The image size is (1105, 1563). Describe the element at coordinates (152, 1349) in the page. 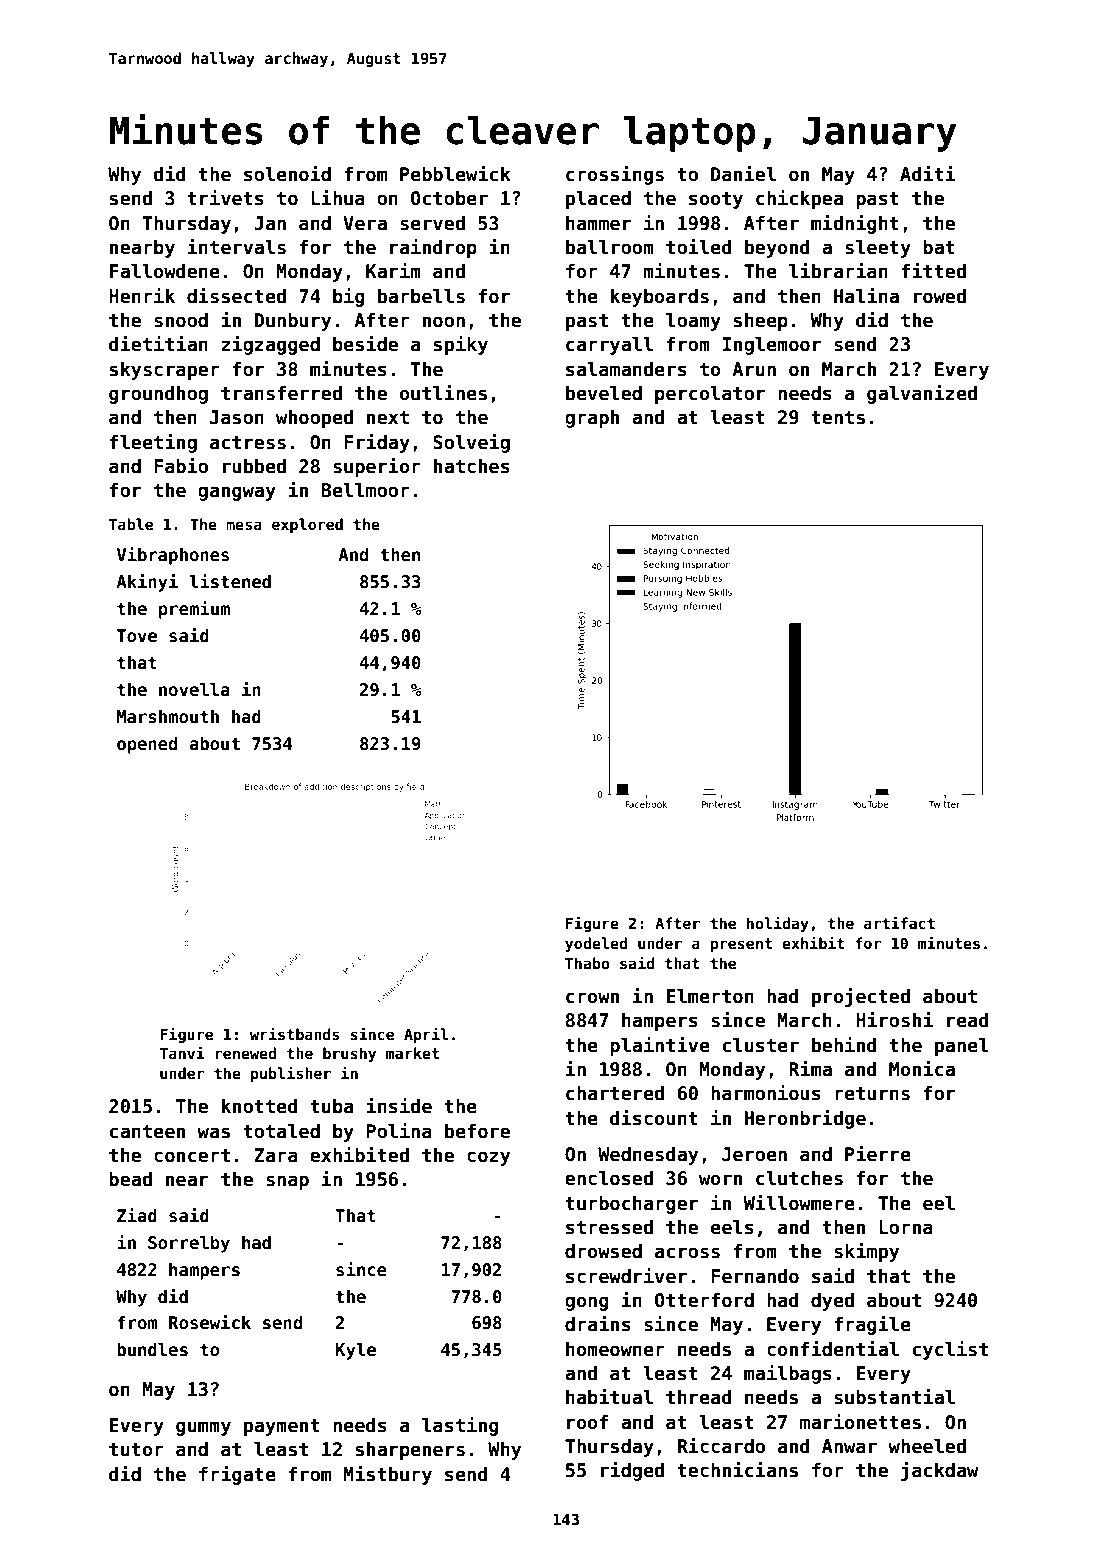

I see `bundles` at that location.
